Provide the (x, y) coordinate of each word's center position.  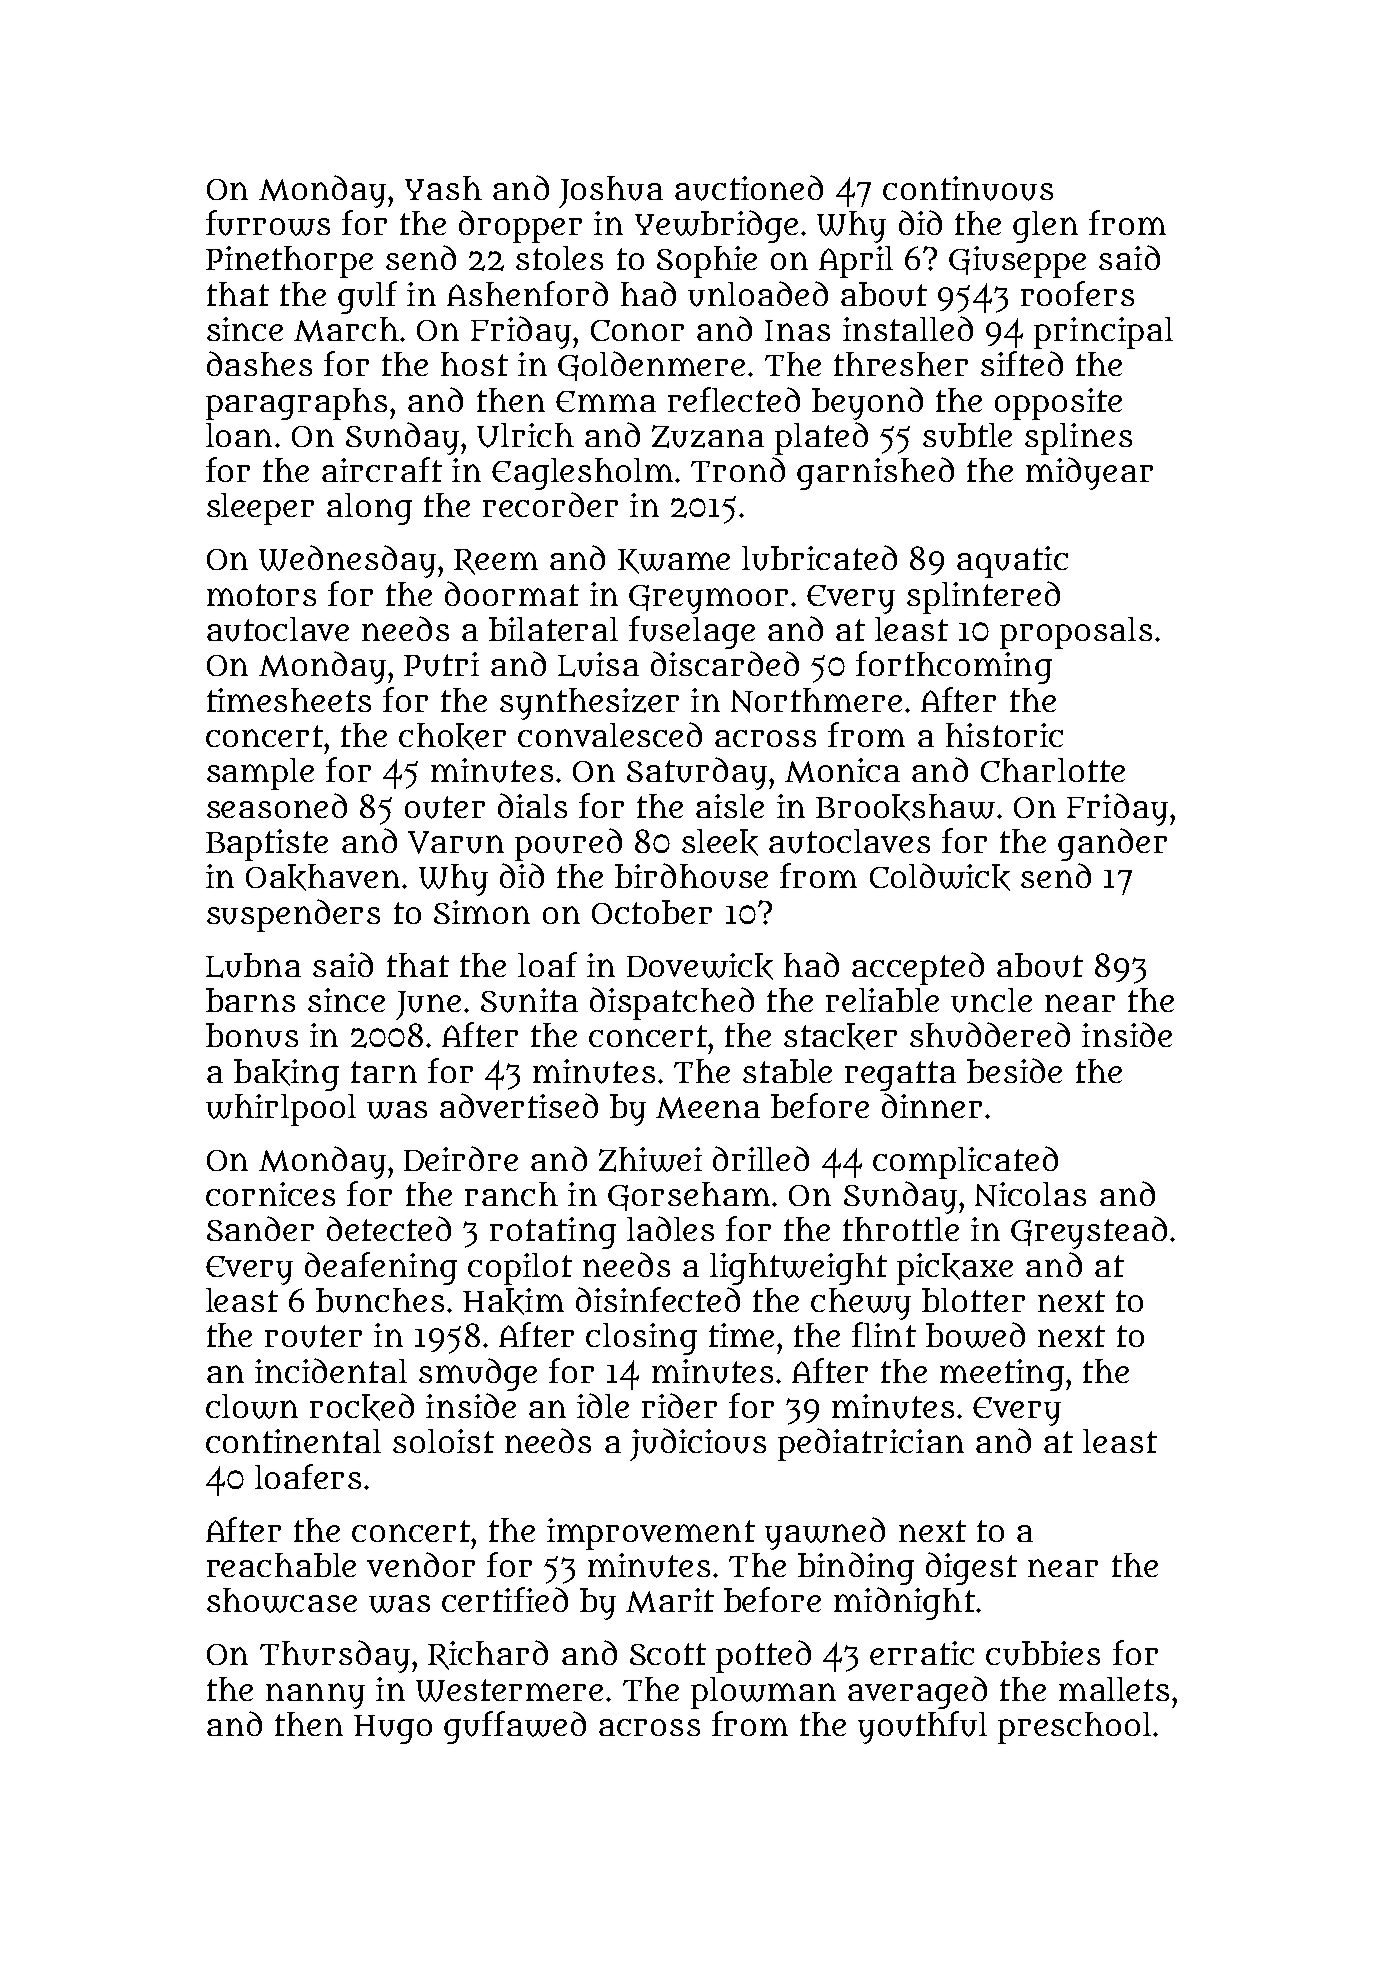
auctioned (749, 188)
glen (1045, 227)
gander (1112, 844)
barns (250, 1000)
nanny (315, 1696)
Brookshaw (905, 807)
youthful (922, 1727)
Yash (443, 188)
